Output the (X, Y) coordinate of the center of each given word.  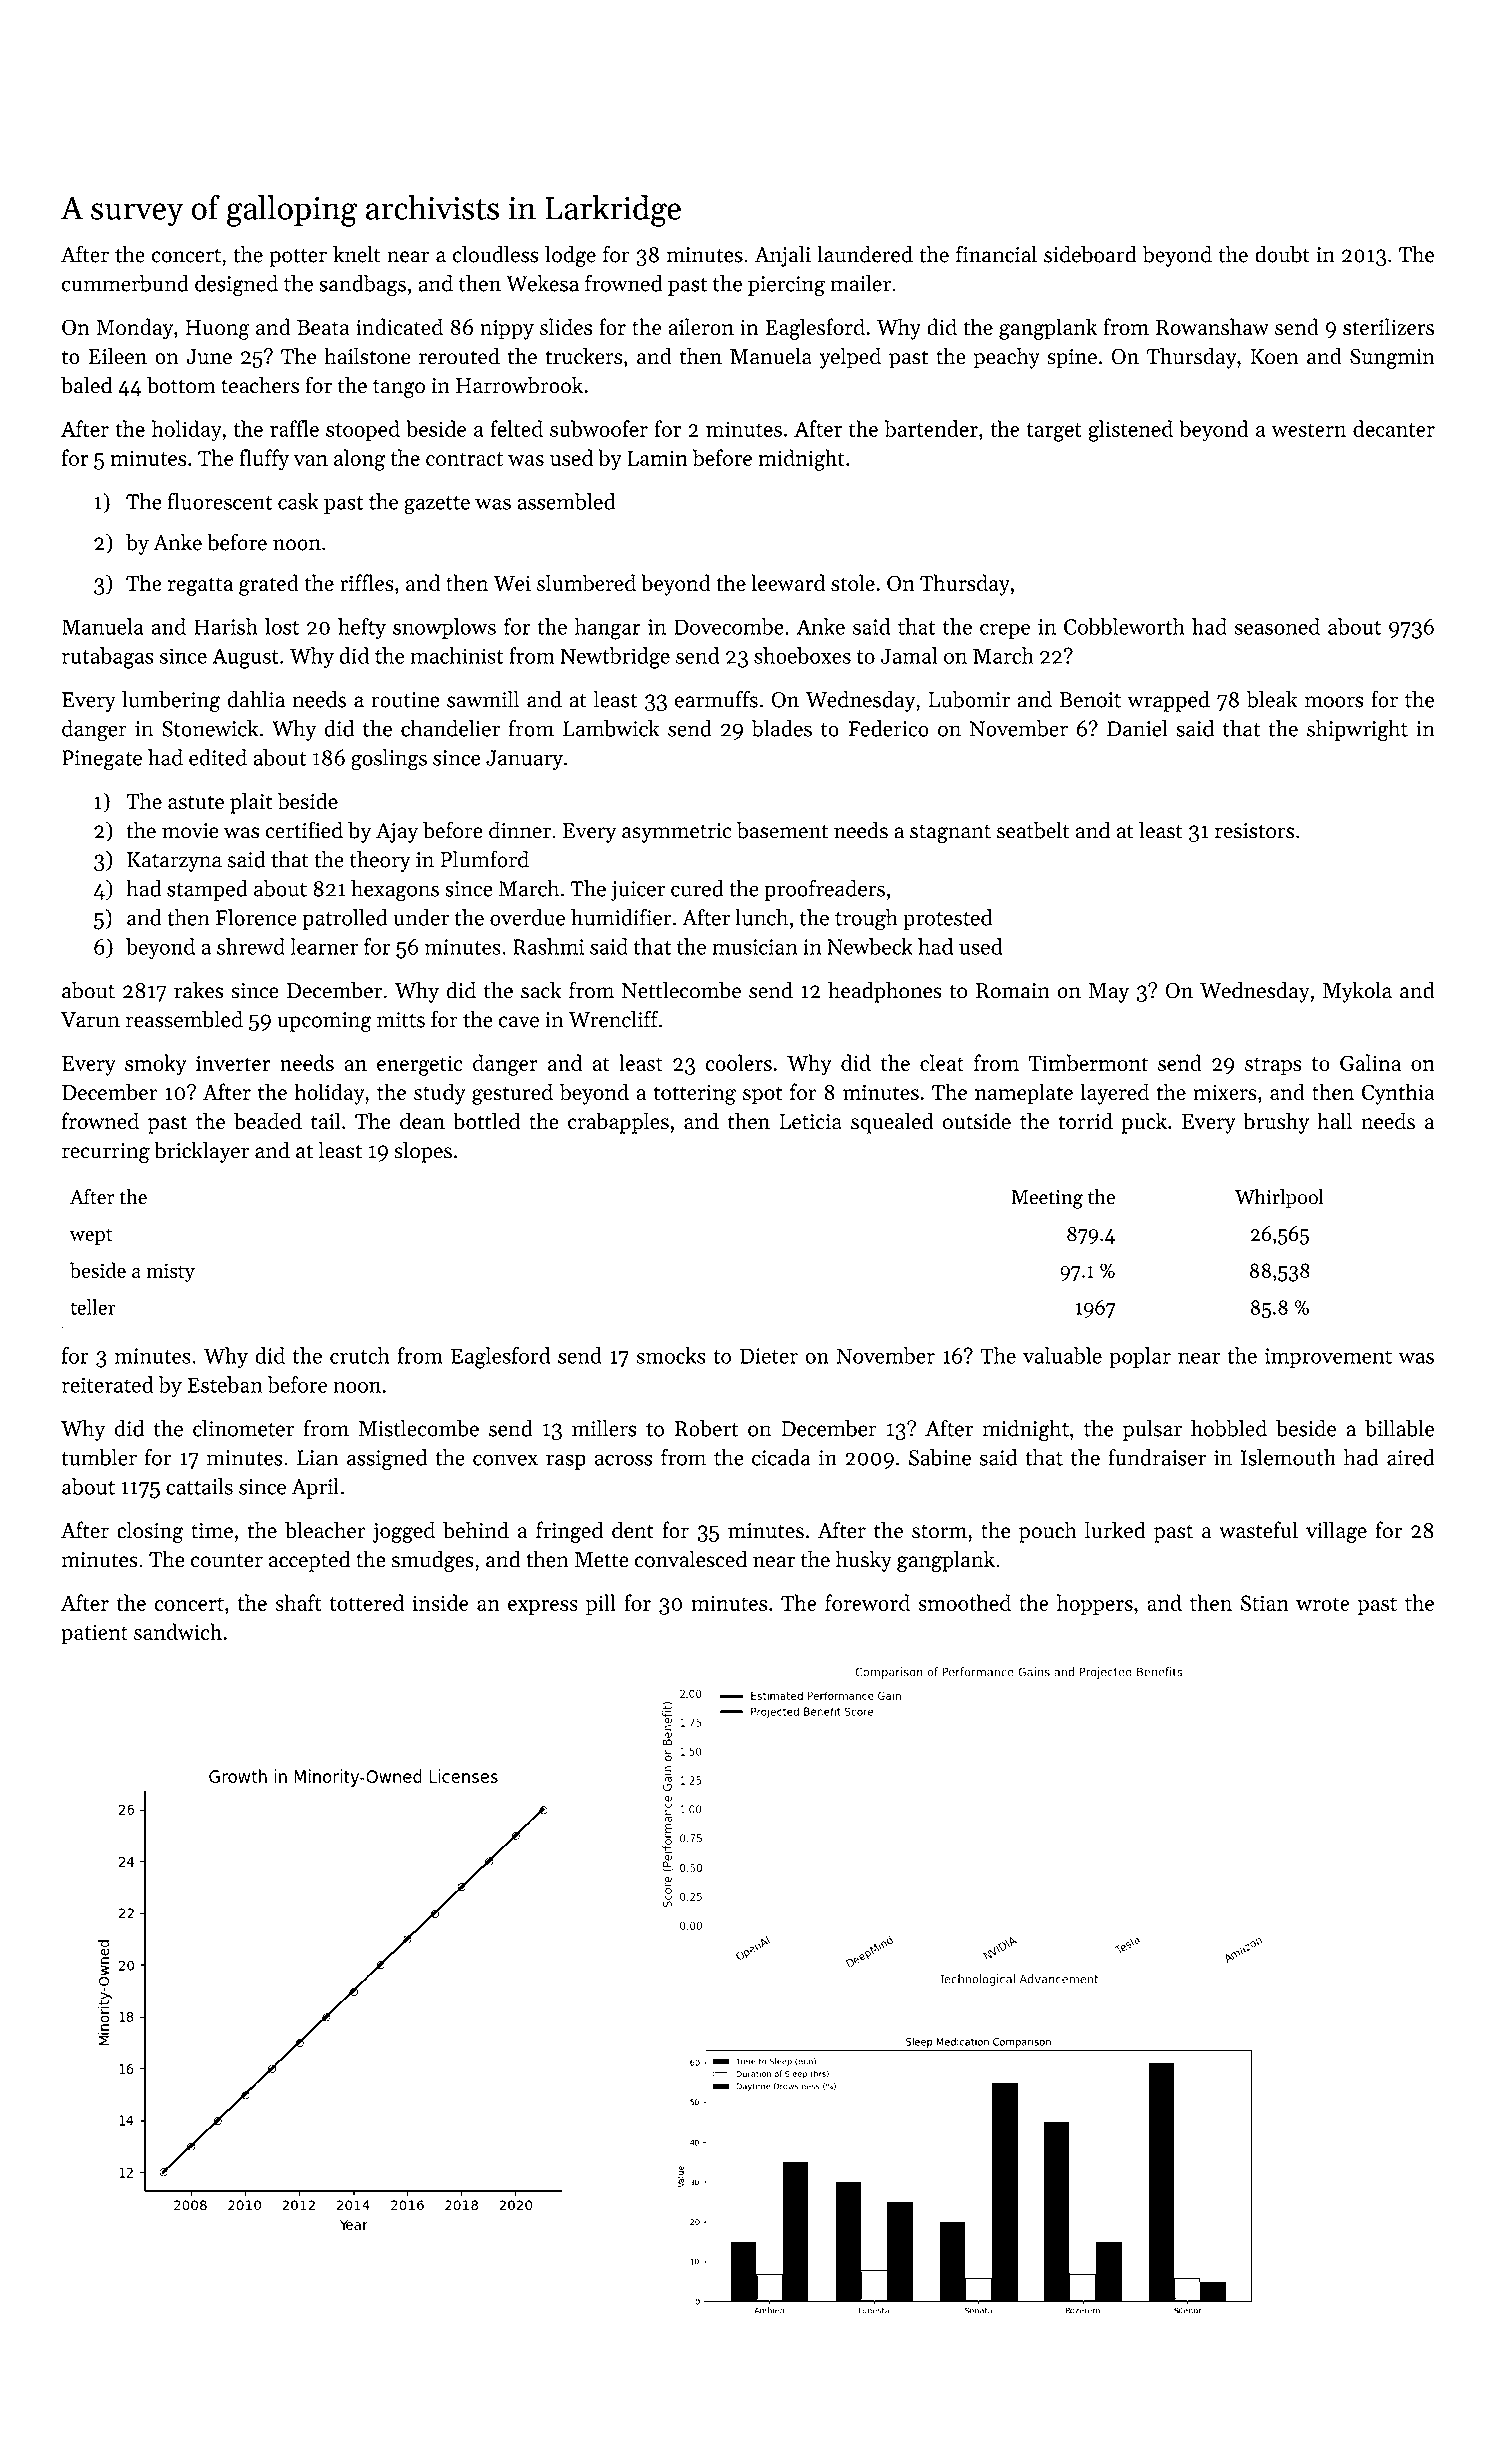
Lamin (657, 458)
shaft (298, 1602)
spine (1072, 359)
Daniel (1137, 728)
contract (464, 459)
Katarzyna (174, 862)
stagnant (950, 834)
